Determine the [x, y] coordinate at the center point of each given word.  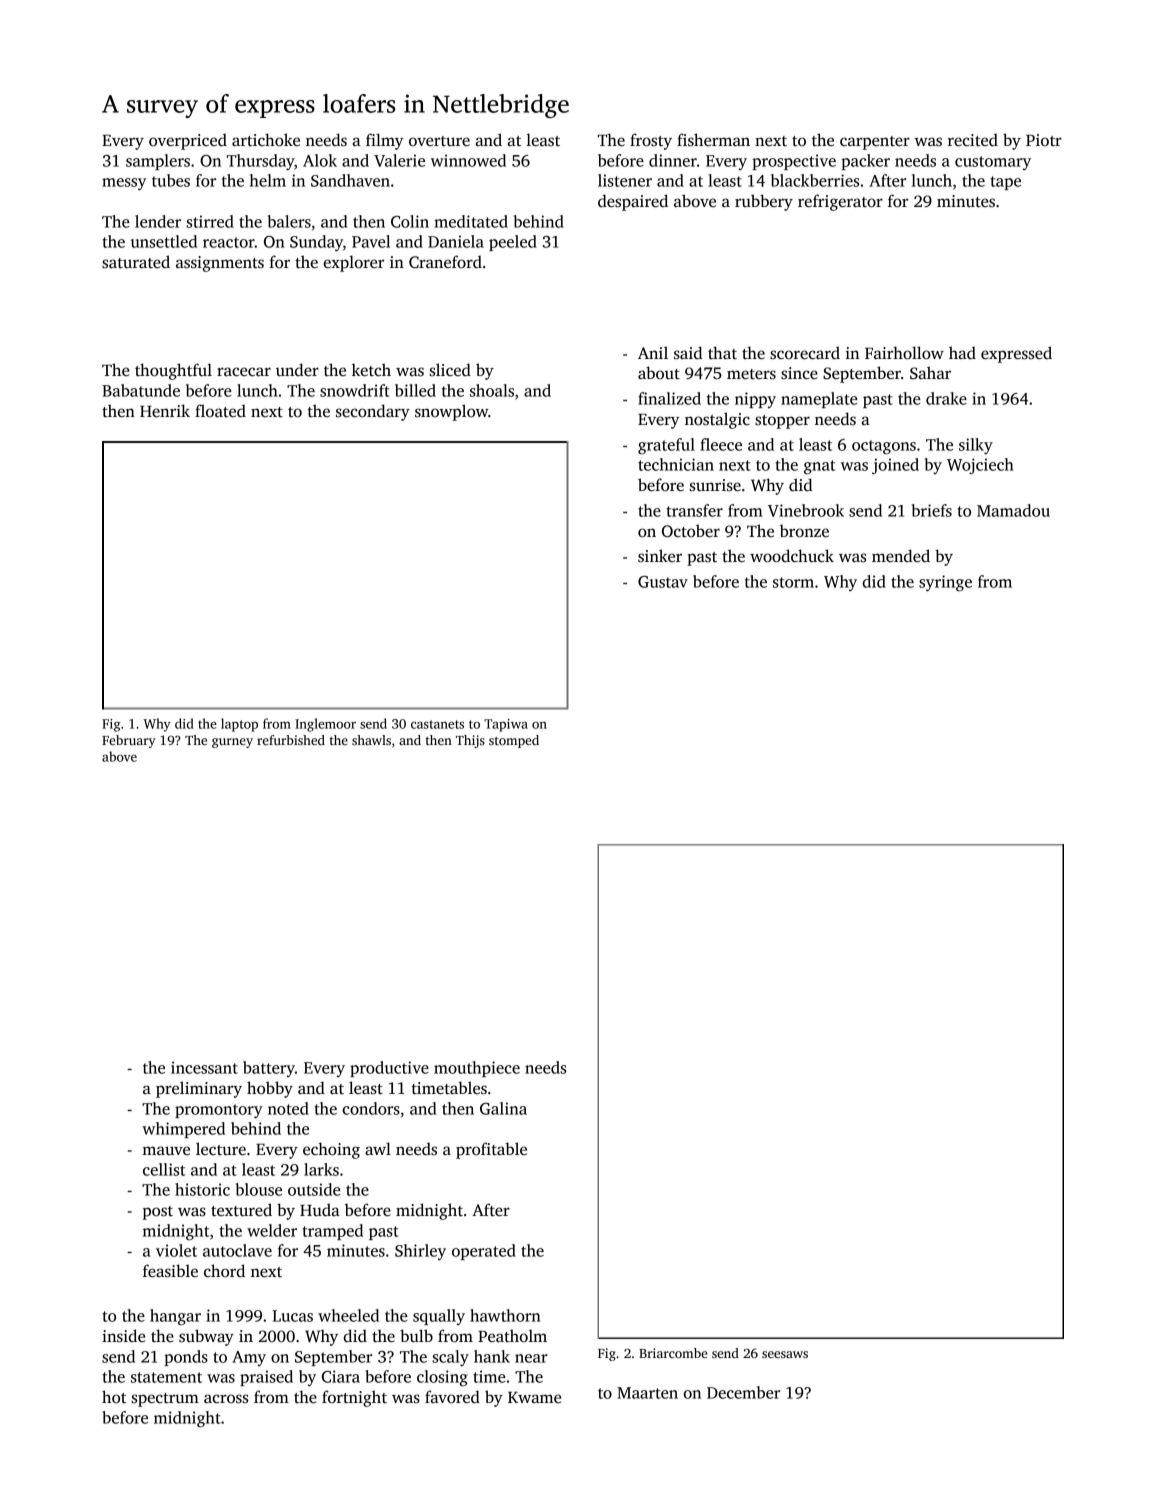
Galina [503, 1108]
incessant [204, 1067]
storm [793, 582]
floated [220, 410]
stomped [514, 741]
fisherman [713, 140]
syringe [945, 583]
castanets [437, 724]
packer [865, 162]
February [129, 741]
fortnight [354, 1398]
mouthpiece [477, 1069]
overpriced [188, 141]
